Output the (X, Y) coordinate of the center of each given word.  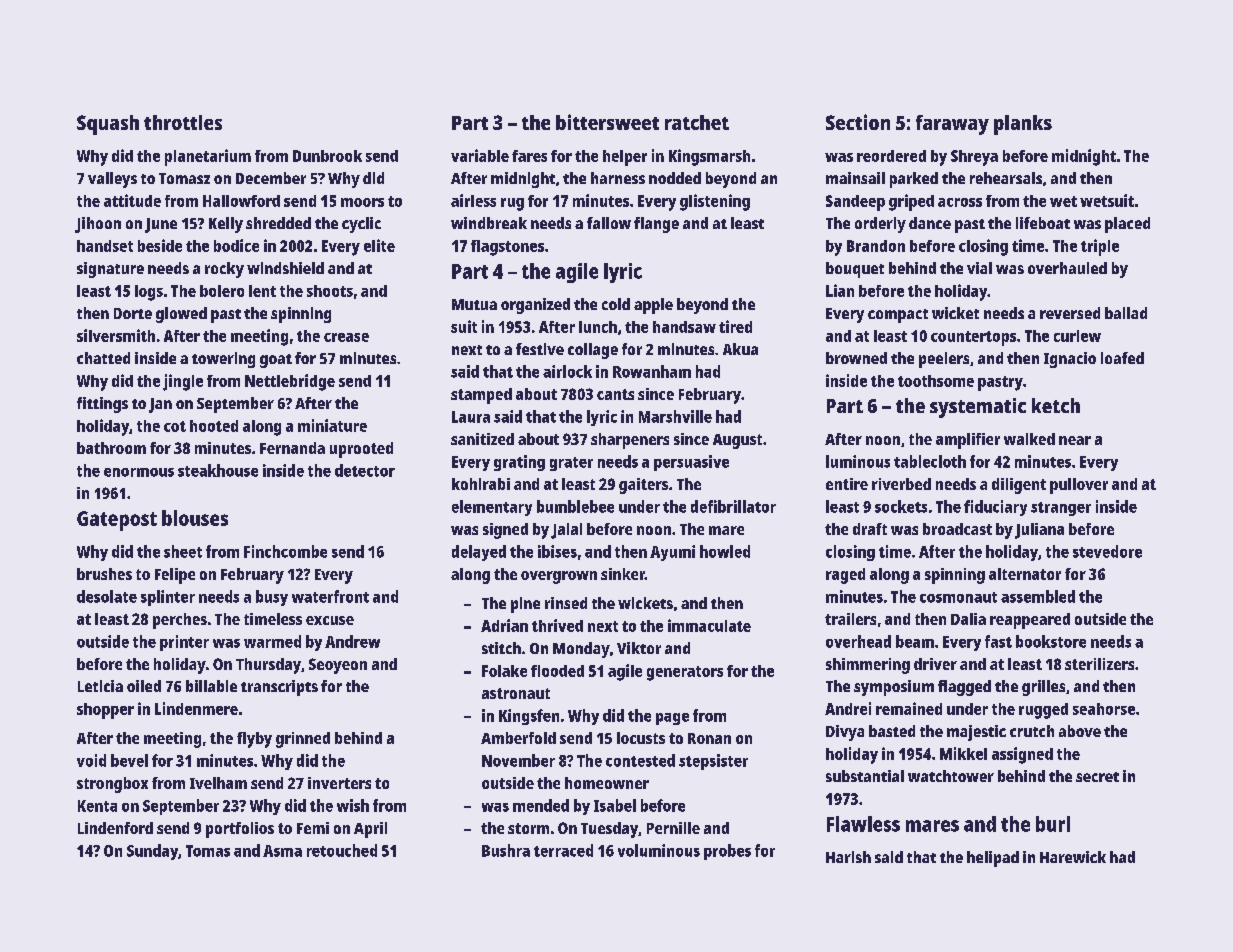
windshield (285, 268)
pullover (1079, 486)
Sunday (152, 852)
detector (365, 470)
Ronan (709, 738)
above (1080, 731)
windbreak (489, 223)
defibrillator (733, 506)
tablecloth (930, 461)
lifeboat (1043, 223)
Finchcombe (285, 551)
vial (979, 268)
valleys (112, 180)
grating (519, 463)
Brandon (876, 246)
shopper (105, 711)
